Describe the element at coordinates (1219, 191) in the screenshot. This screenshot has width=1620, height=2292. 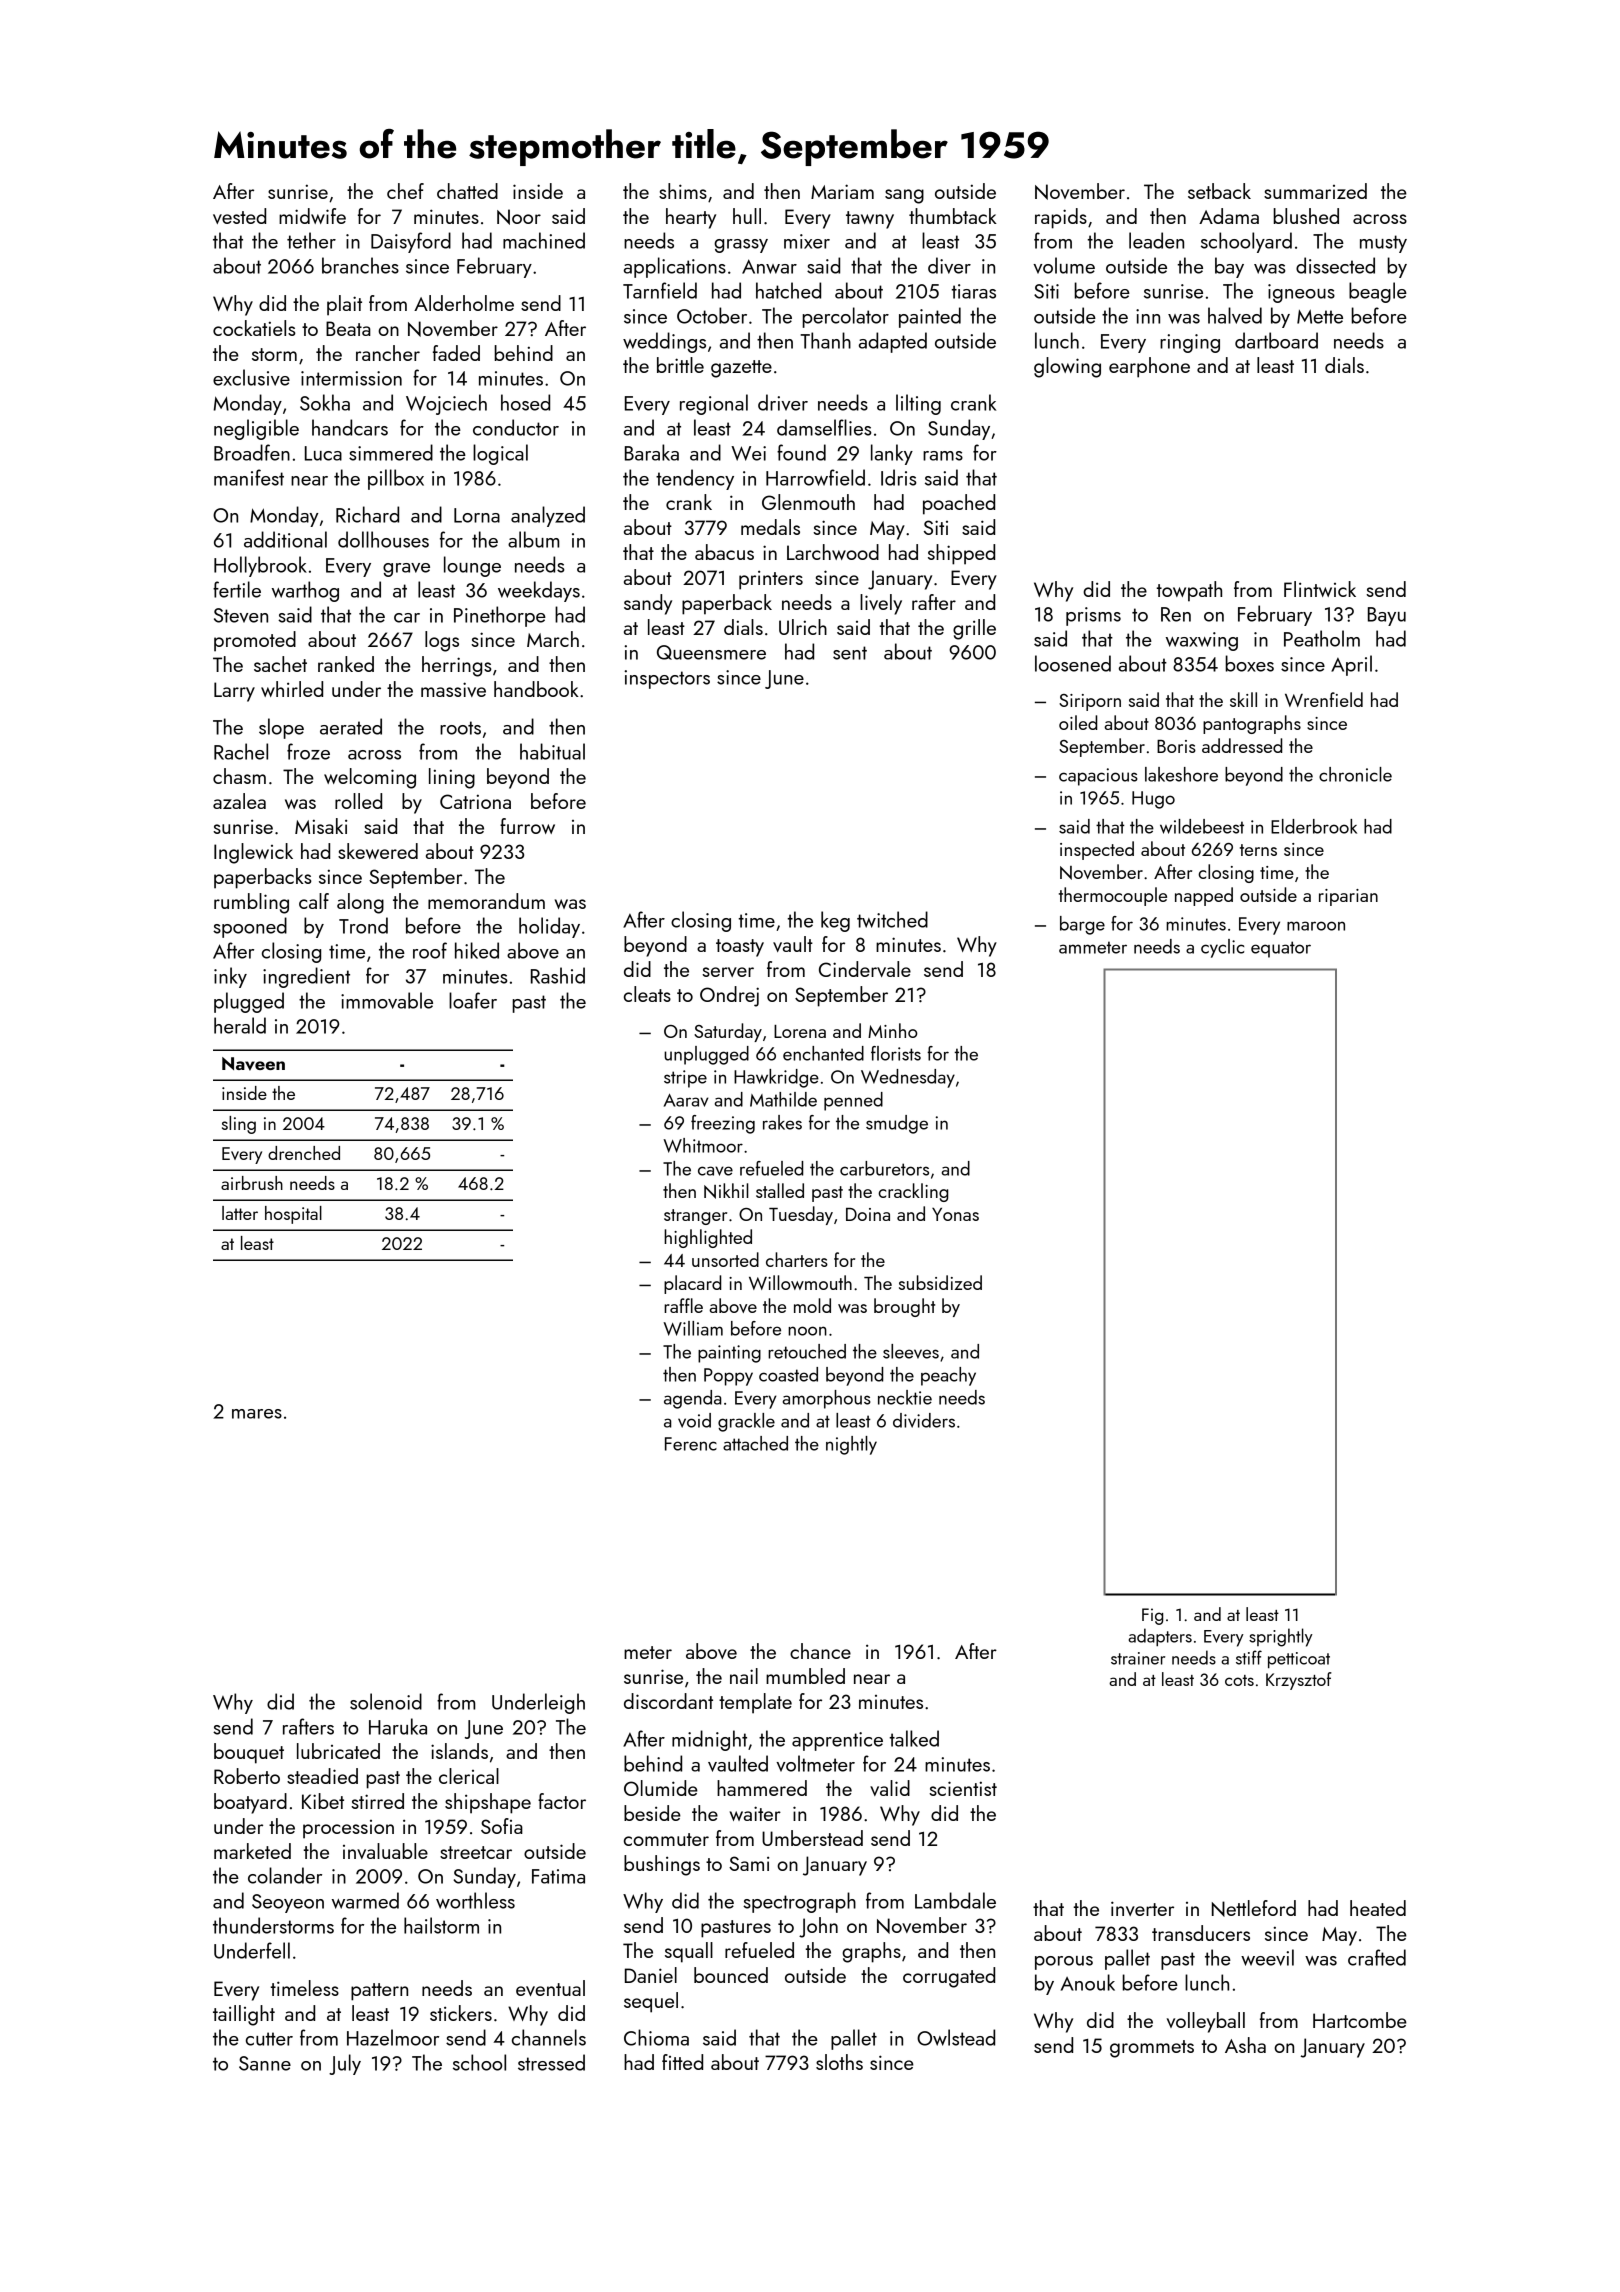
I see `setback` at that location.
